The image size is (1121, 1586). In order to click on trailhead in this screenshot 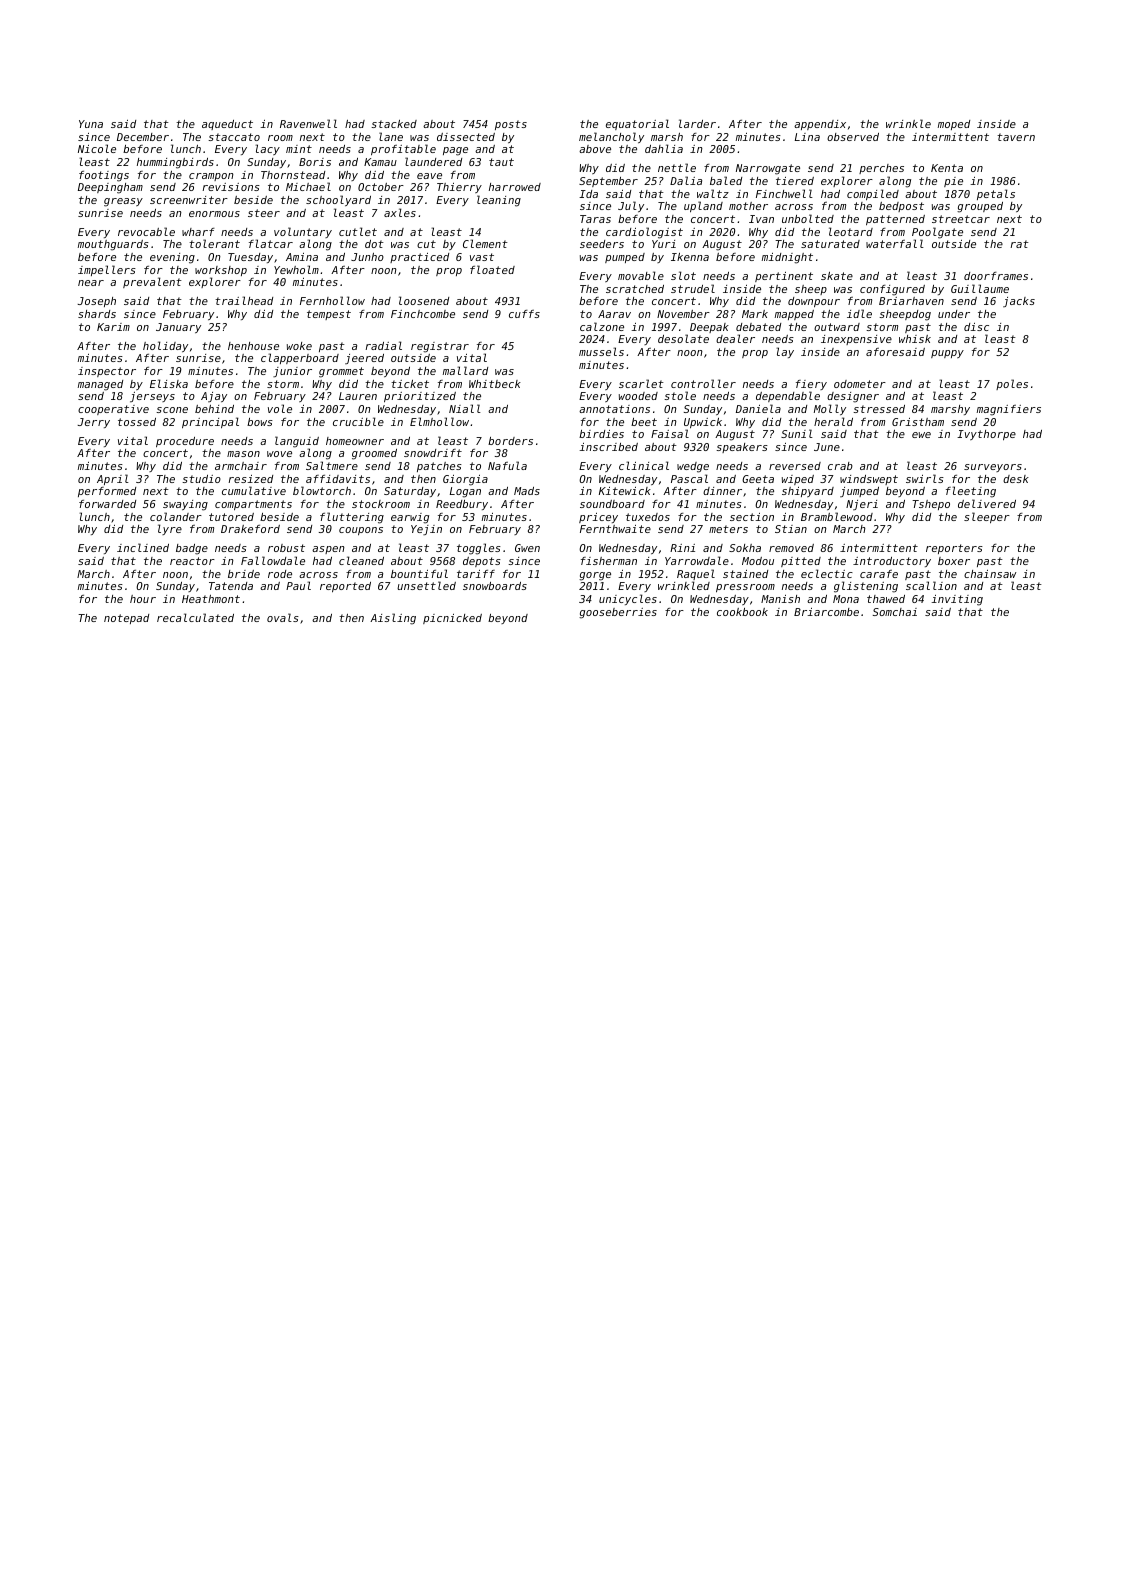, I will do `click(244, 300)`.
